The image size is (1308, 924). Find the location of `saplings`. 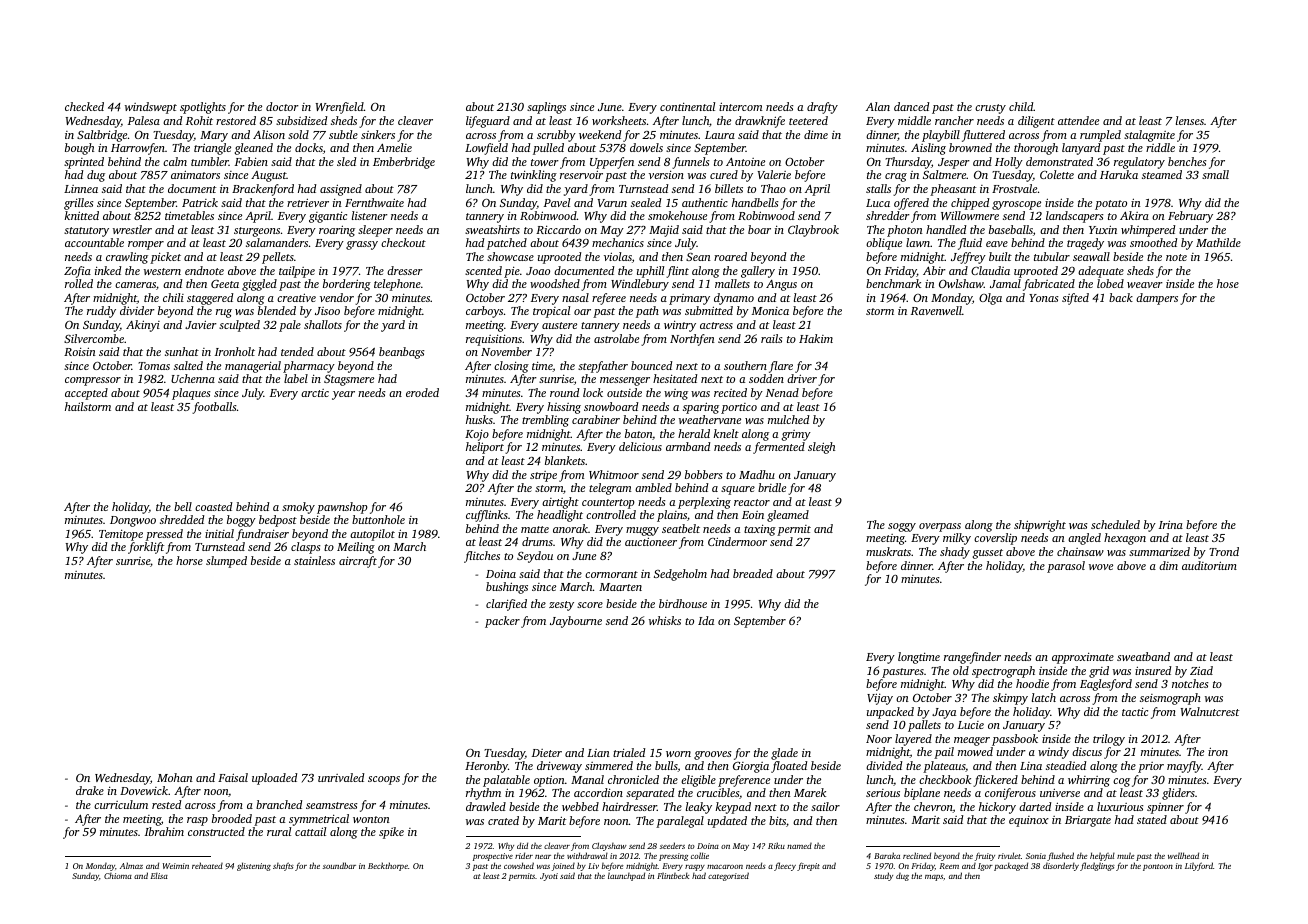

saplings is located at coordinates (546, 108).
